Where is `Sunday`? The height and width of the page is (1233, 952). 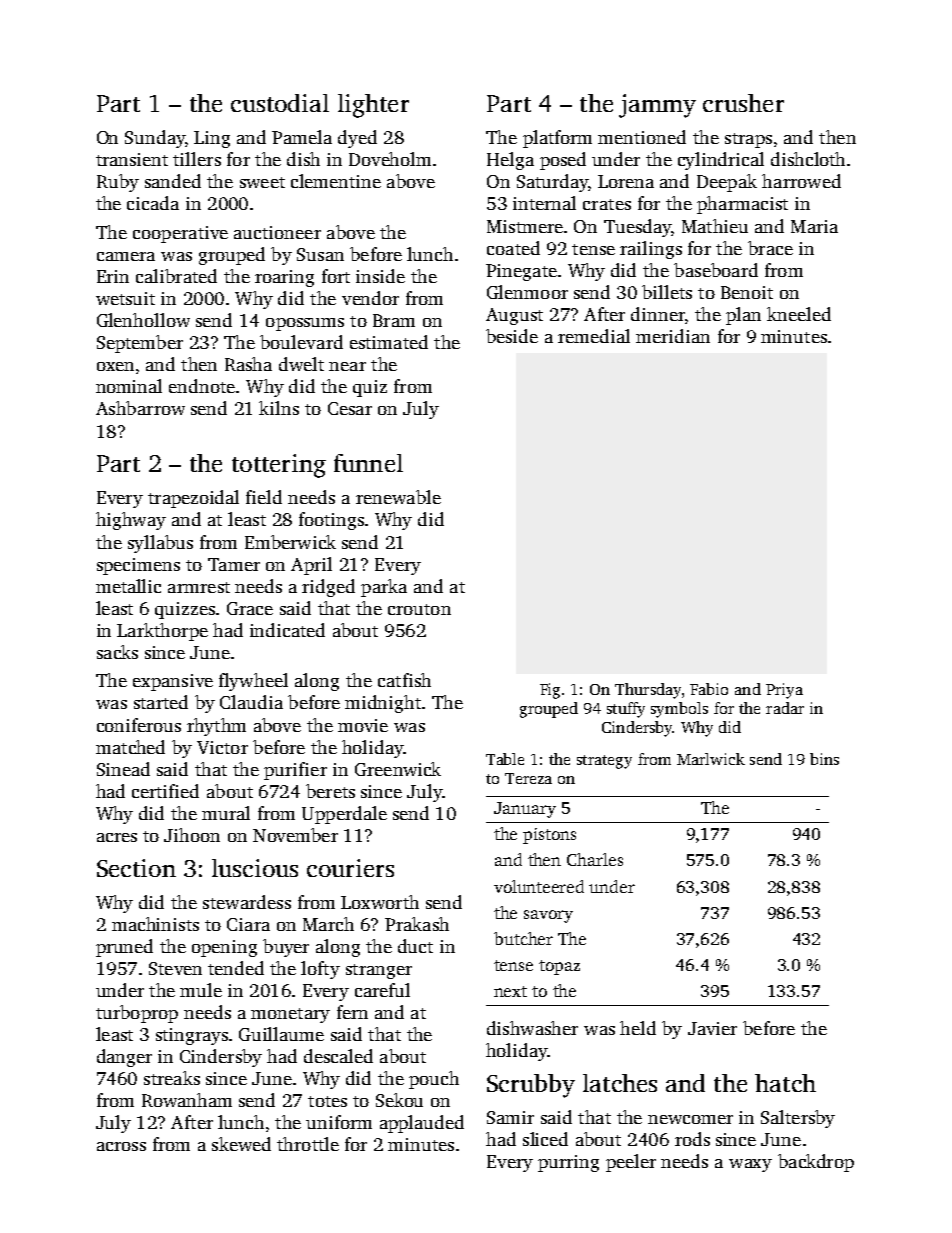 Sunday is located at coordinates (155, 139).
